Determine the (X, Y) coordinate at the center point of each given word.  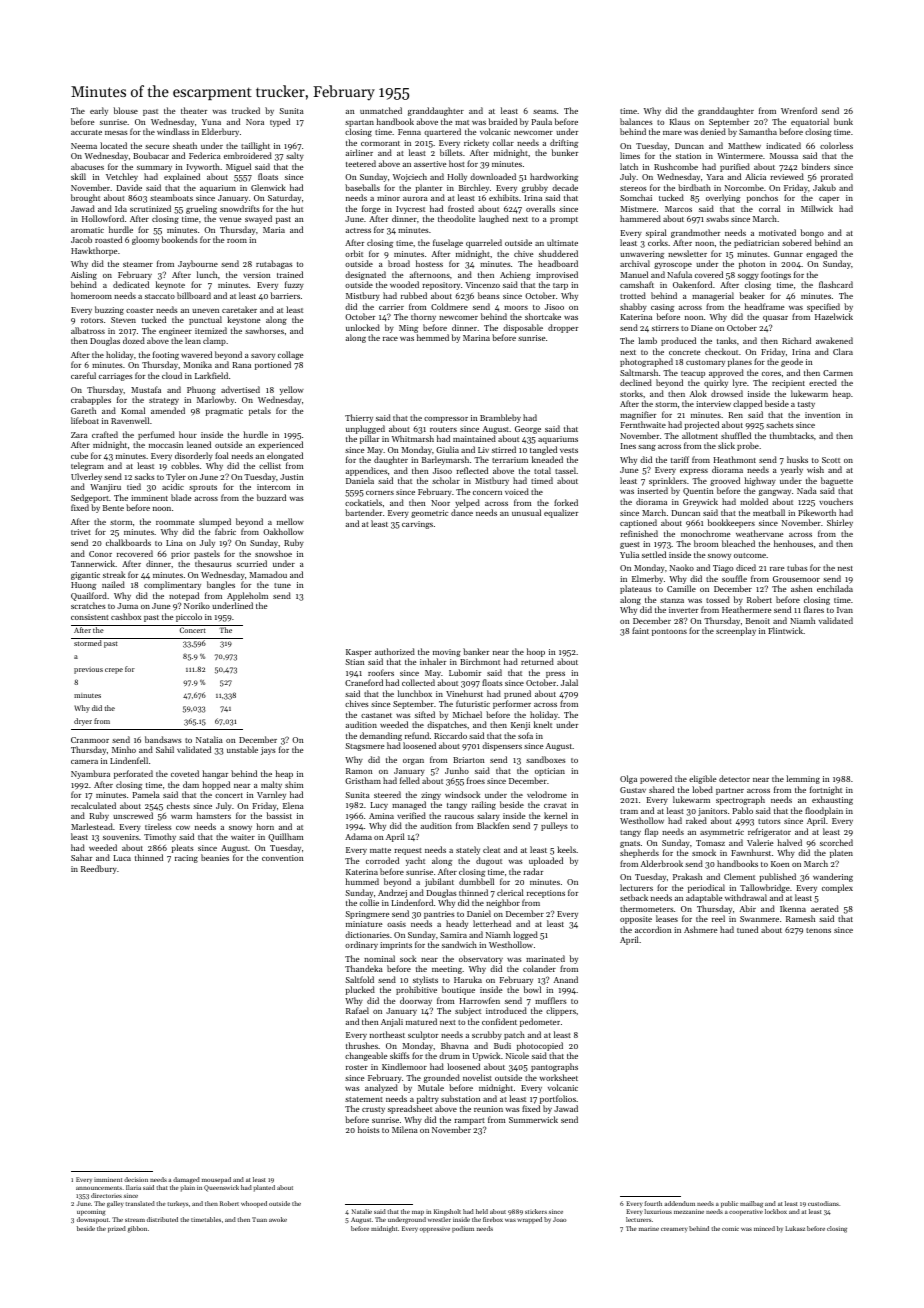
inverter (683, 610)
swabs (717, 218)
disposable (523, 328)
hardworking (554, 177)
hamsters (214, 815)
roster (357, 1067)
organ (413, 762)
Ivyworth (203, 167)
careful (83, 375)
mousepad (216, 1180)
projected (702, 425)
